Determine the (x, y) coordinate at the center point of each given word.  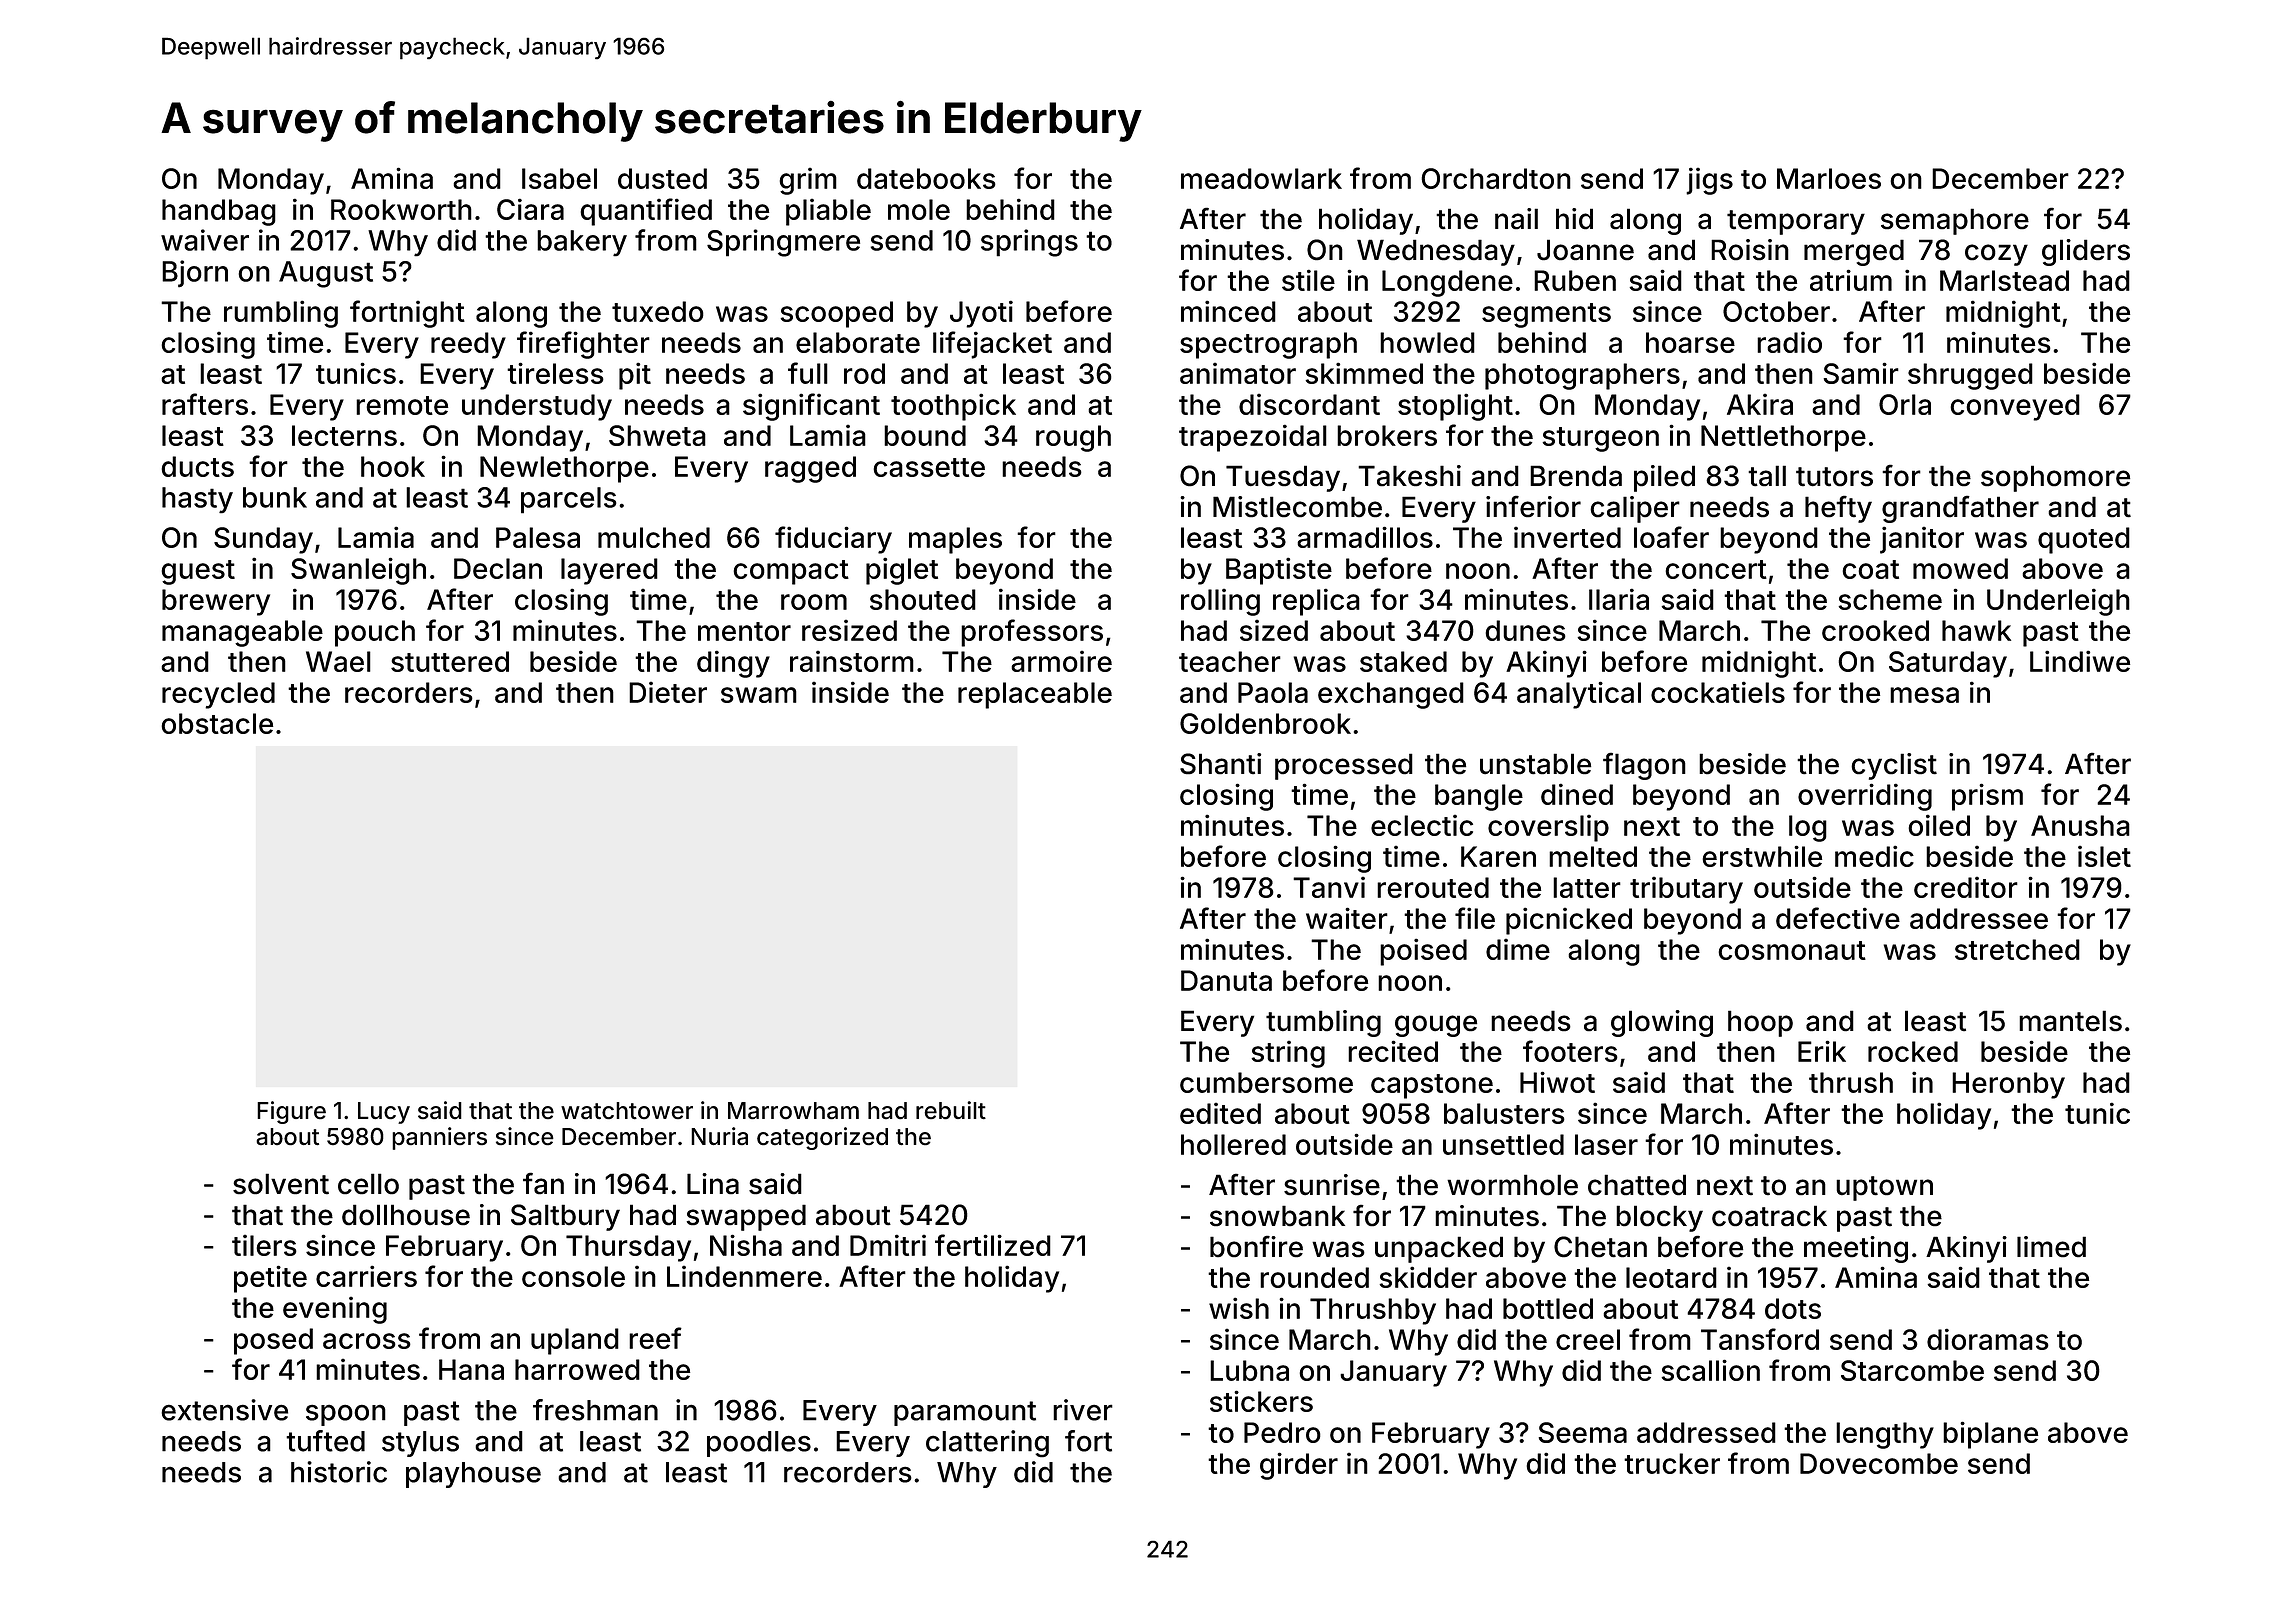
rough (1073, 438)
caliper (1635, 509)
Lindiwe (2080, 661)
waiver (205, 240)
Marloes (1829, 178)
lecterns (344, 435)
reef (655, 1338)
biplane (1990, 1435)
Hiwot (1557, 1082)
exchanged (1391, 695)
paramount (965, 1413)
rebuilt (951, 1110)
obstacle (217, 723)
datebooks (926, 178)
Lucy (384, 1113)
